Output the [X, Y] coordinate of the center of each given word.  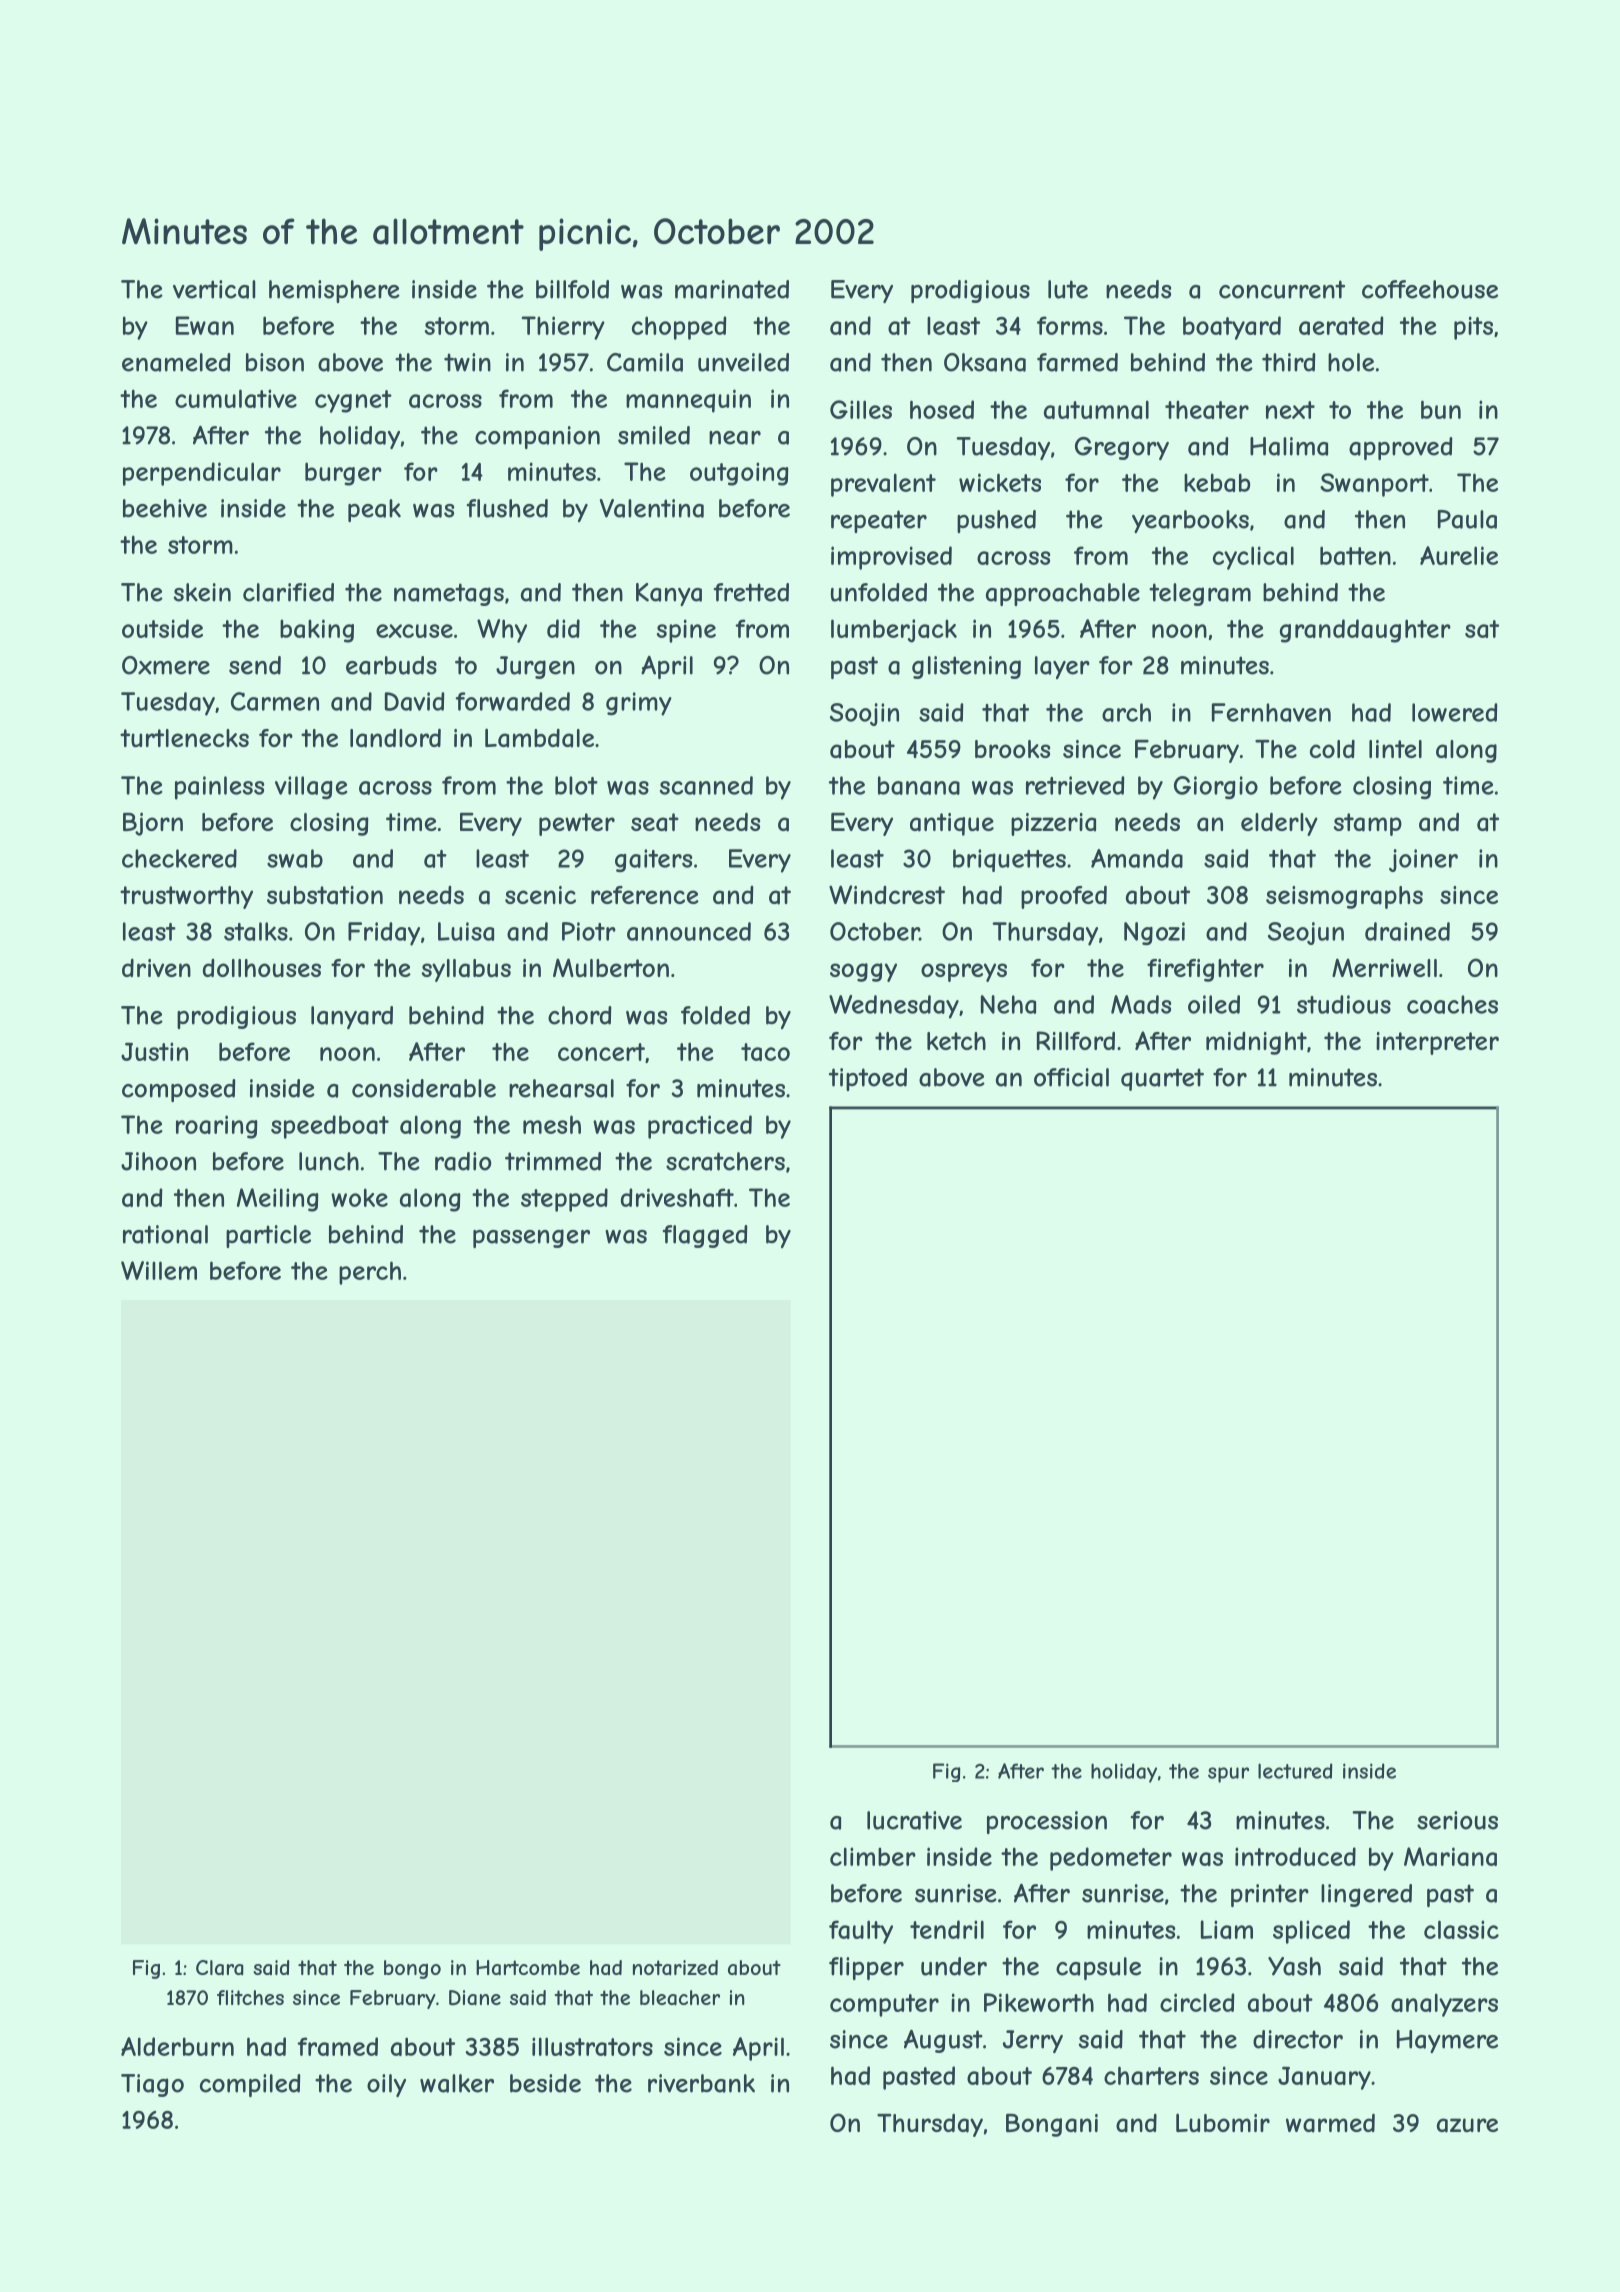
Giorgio [1216, 787]
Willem [159, 1270]
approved [1401, 448]
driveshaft [677, 1197]
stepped [564, 1200]
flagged [705, 1236]
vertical [214, 289]
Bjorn [153, 824]
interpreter [1437, 1043]
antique [952, 824]
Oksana [985, 362]
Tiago [152, 2085]
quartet [1162, 1079]
